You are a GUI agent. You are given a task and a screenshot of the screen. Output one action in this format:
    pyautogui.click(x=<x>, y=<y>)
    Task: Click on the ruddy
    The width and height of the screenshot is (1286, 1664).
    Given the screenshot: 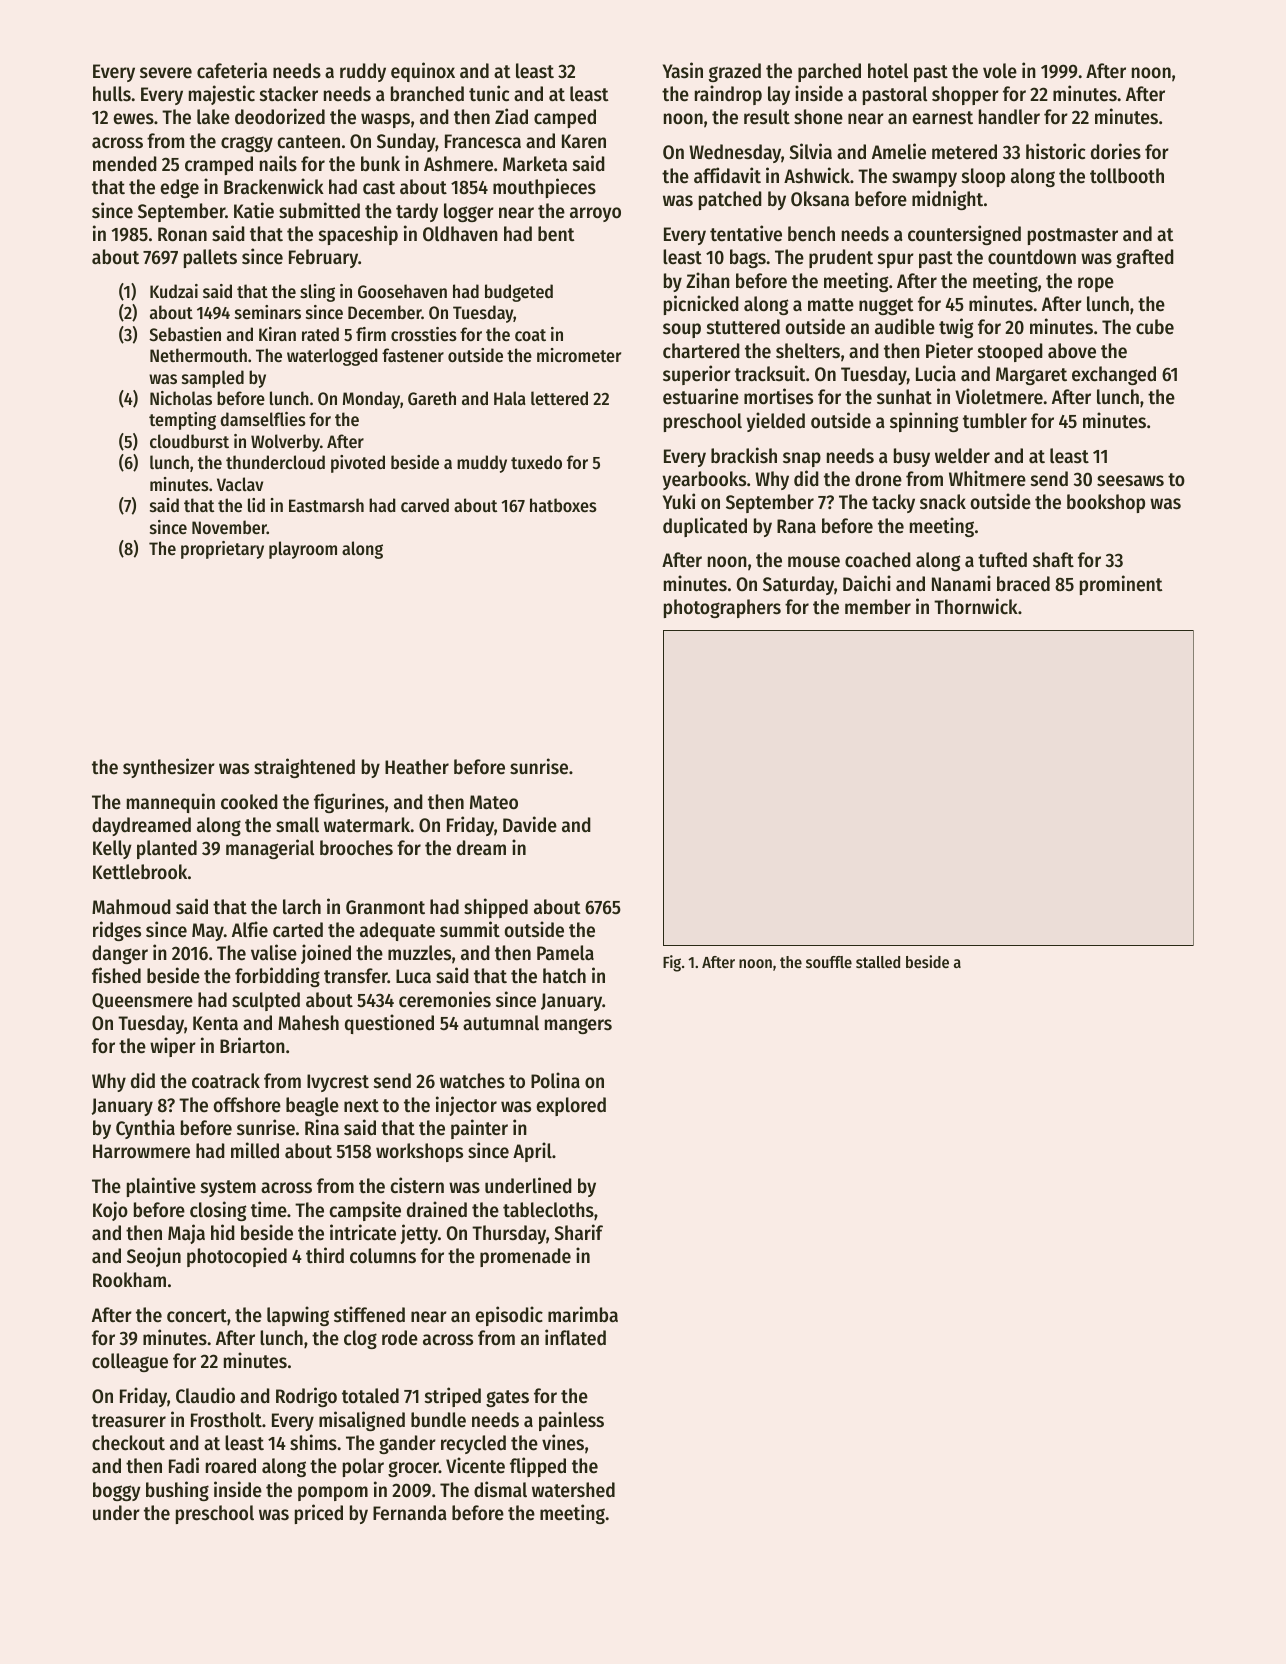 What is the action you would take?
    pyautogui.click(x=363, y=72)
